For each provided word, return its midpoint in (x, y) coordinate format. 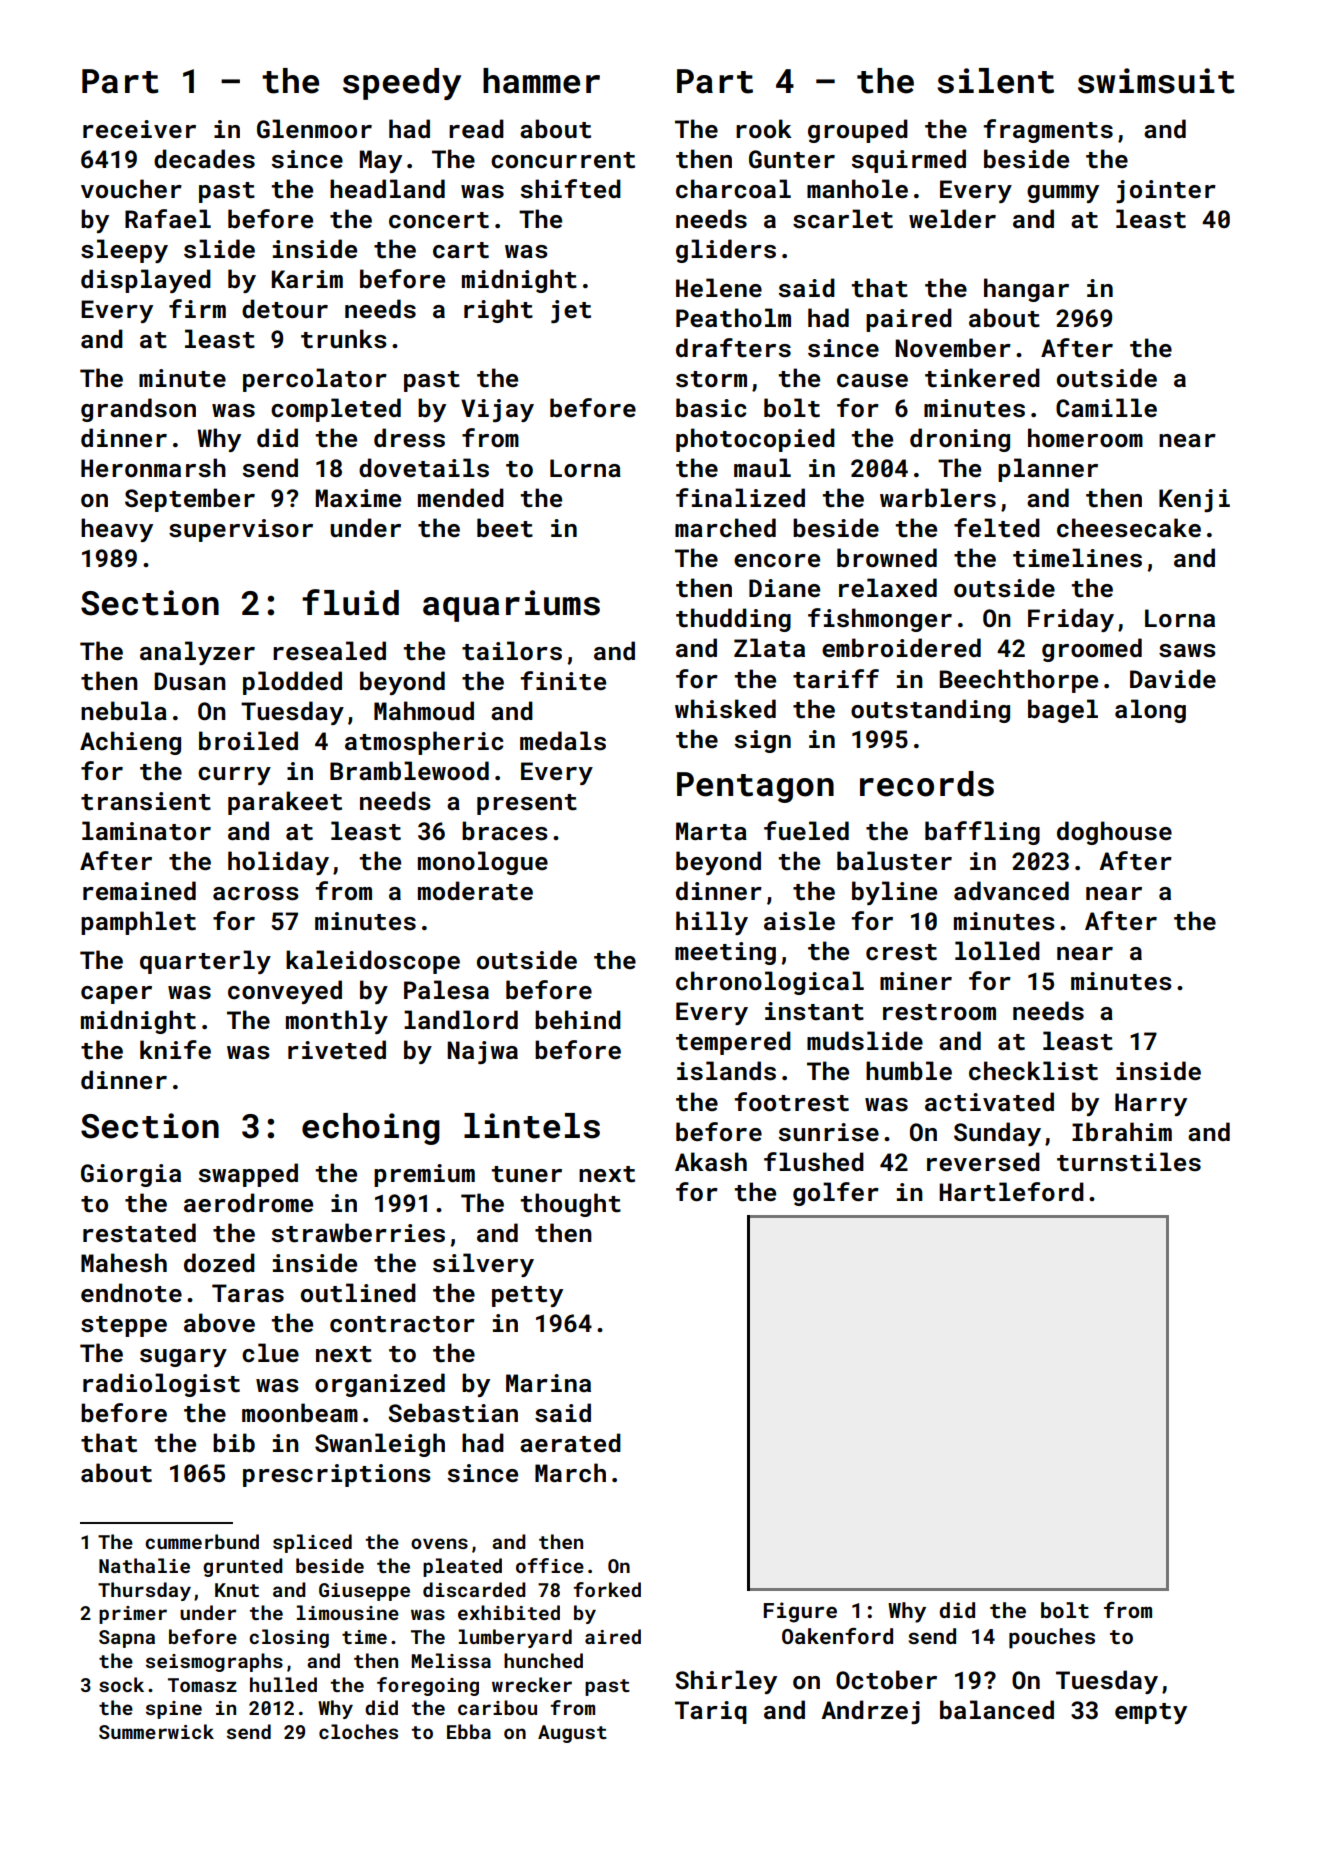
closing (289, 1638)
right (498, 311)
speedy (402, 84)
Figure (800, 1612)
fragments (1048, 131)
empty (1151, 1713)
